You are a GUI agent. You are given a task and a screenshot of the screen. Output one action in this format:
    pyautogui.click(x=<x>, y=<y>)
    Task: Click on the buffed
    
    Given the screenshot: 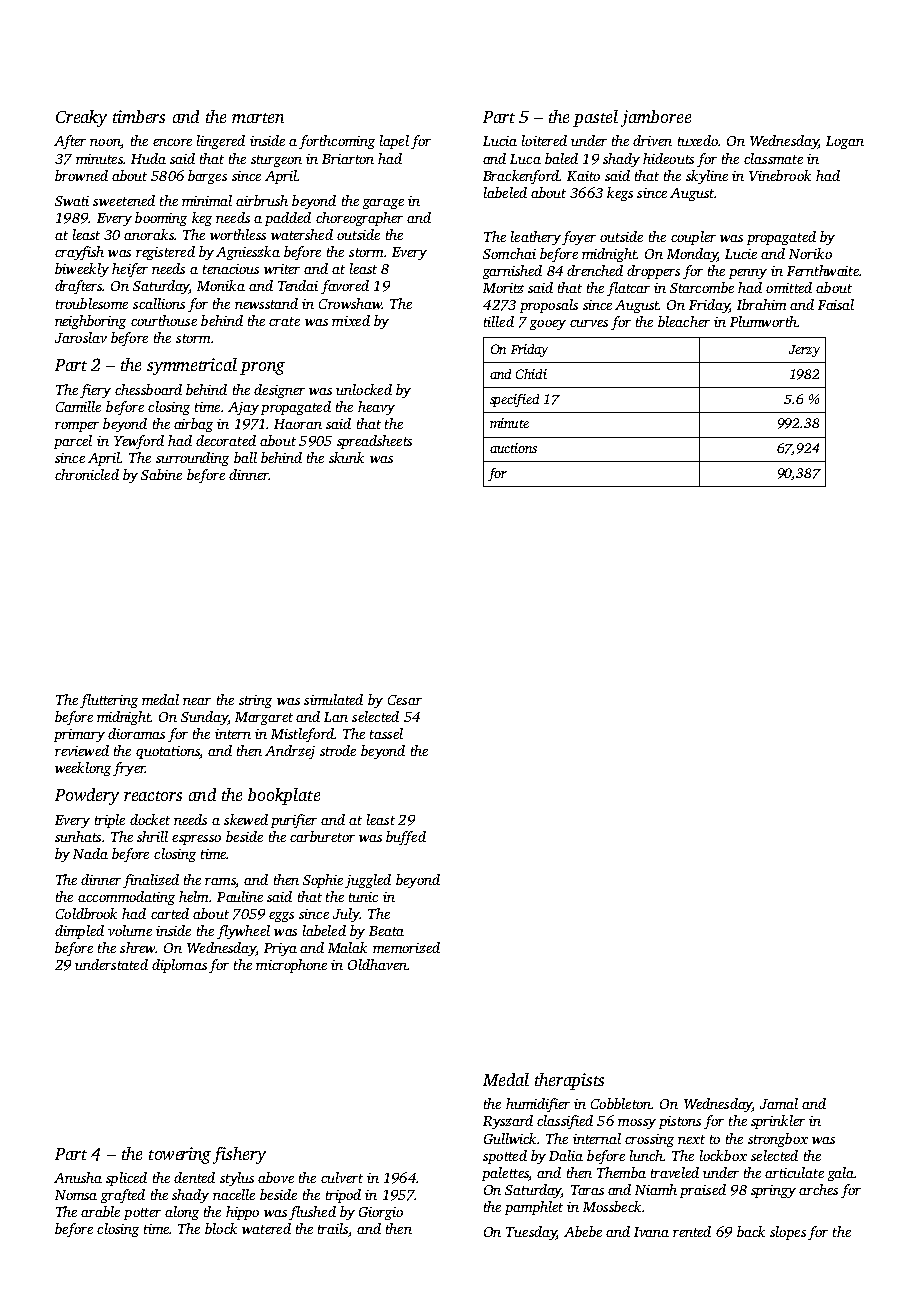 What is the action you would take?
    pyautogui.click(x=406, y=838)
